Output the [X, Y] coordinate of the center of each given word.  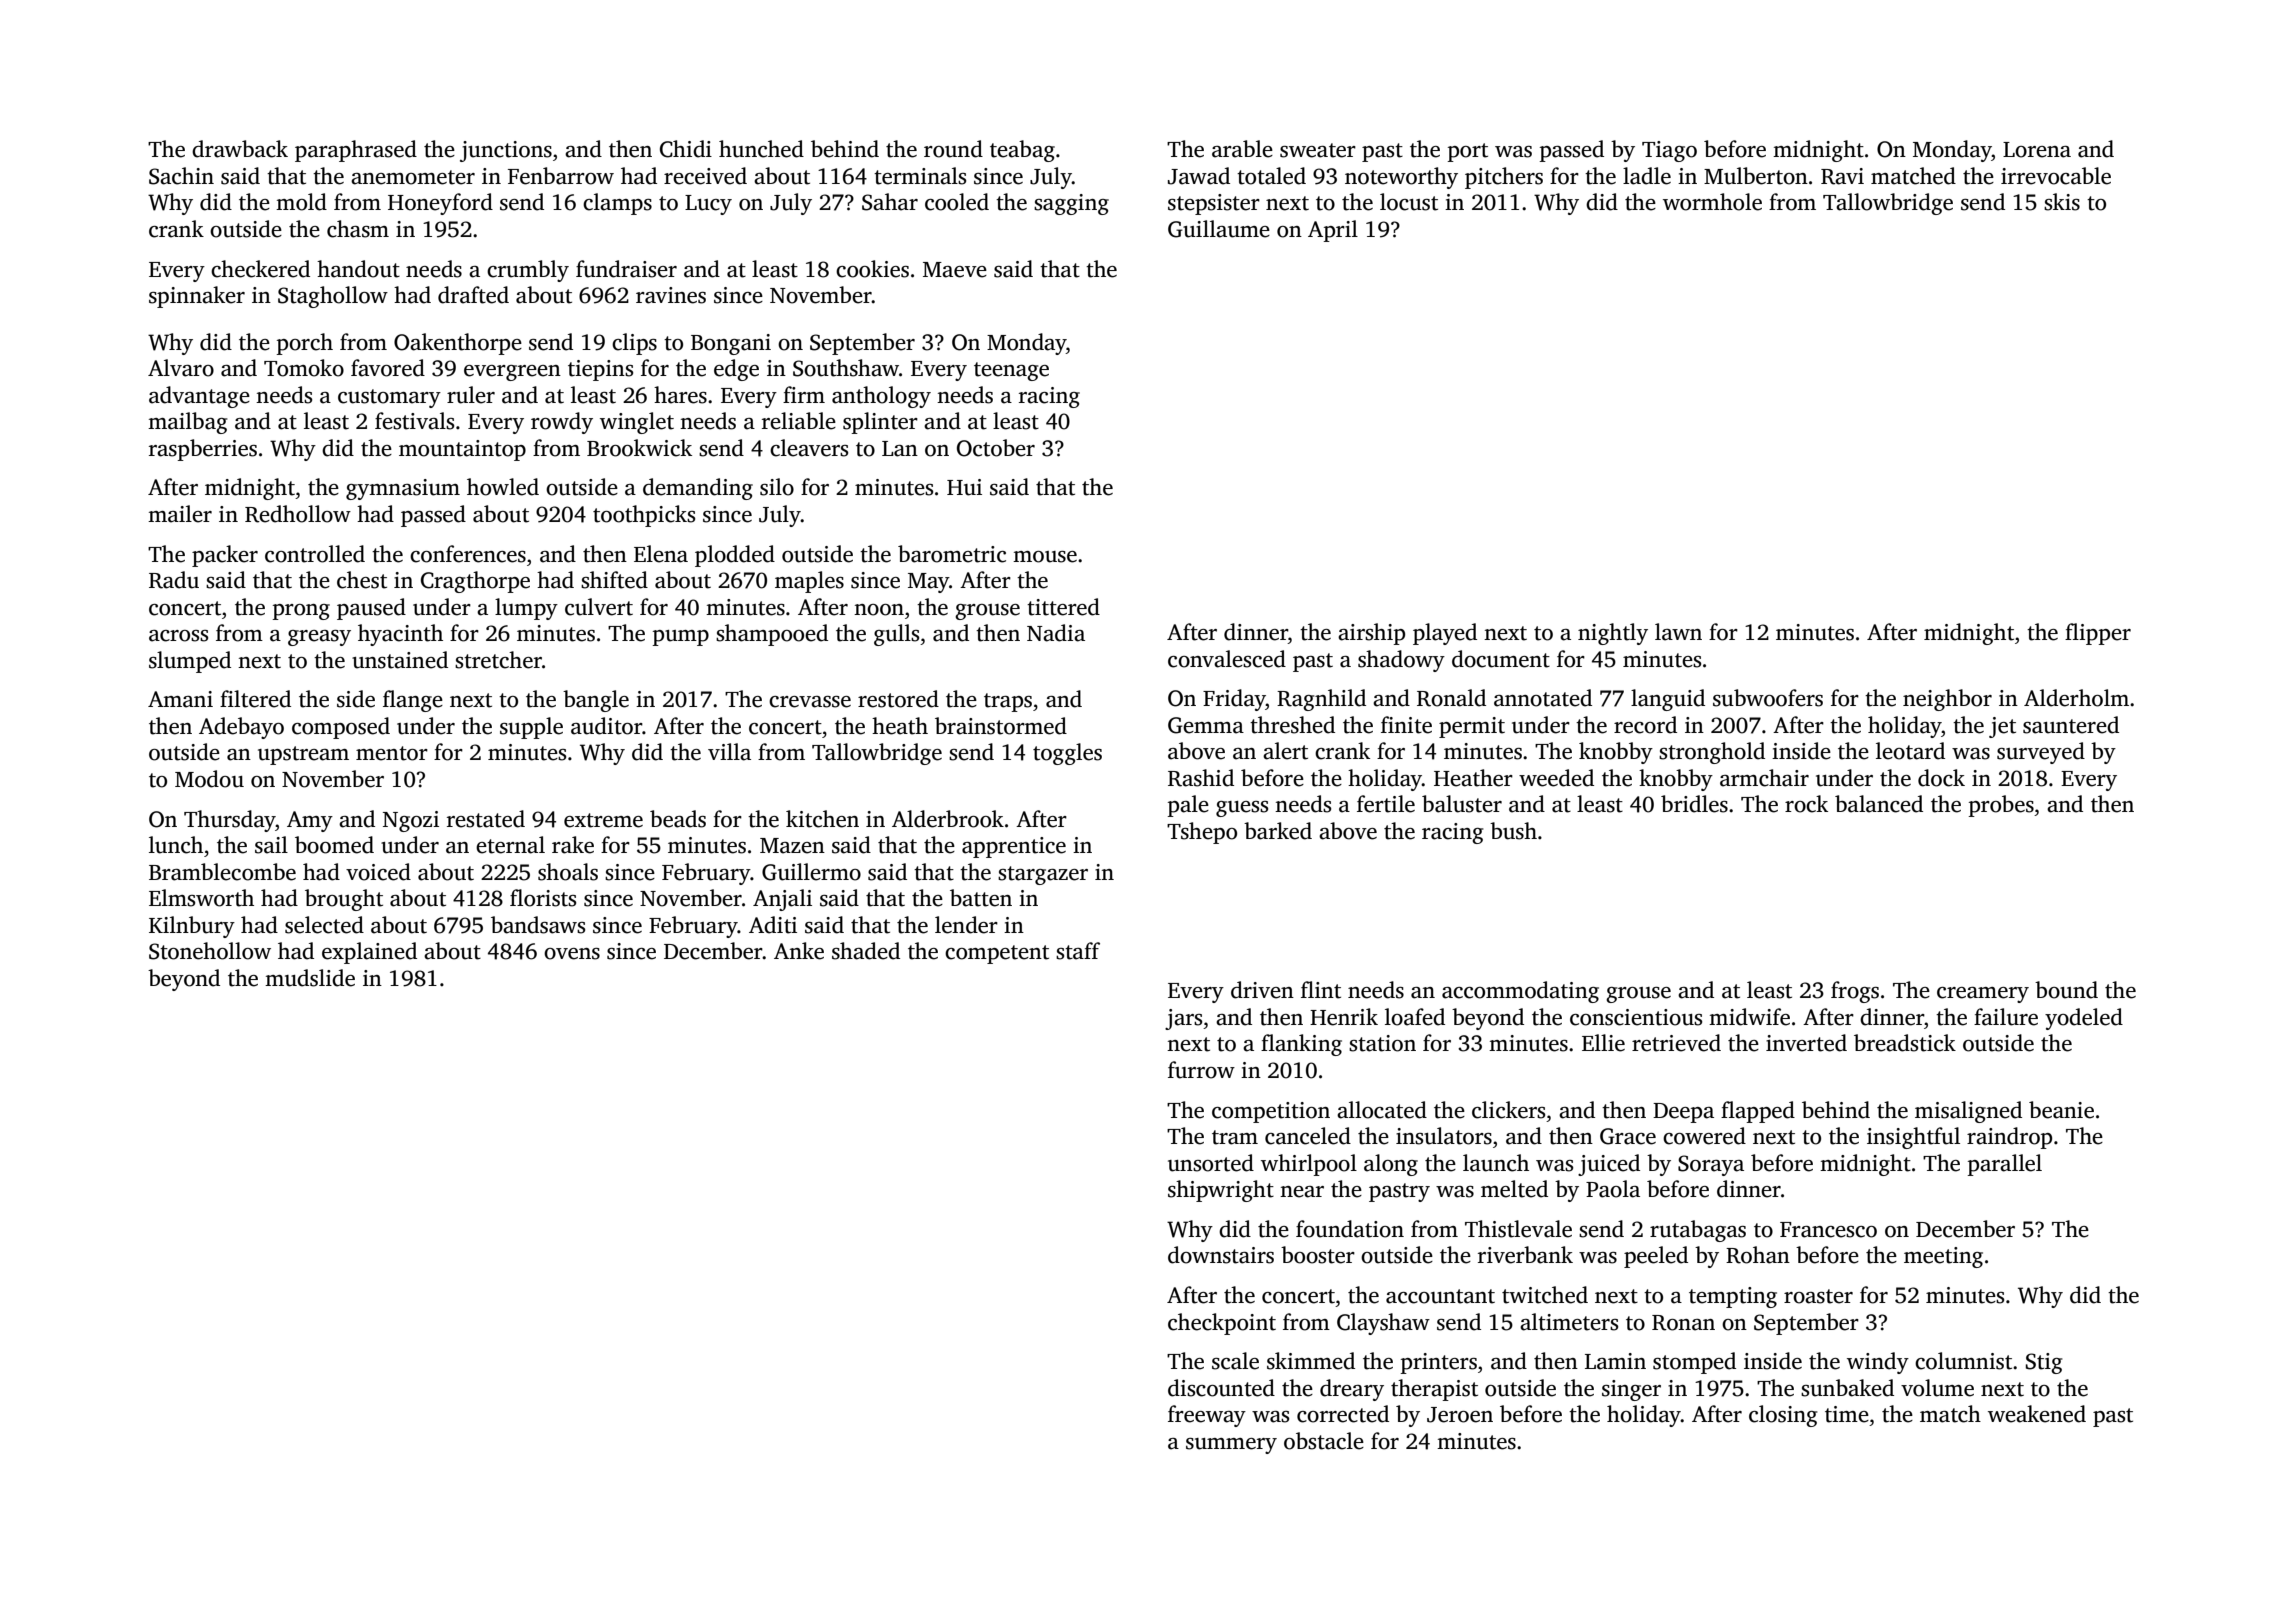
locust [1409, 202]
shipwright [1221, 1191]
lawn [1678, 632]
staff [1078, 951]
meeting [1943, 1257]
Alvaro [181, 368]
